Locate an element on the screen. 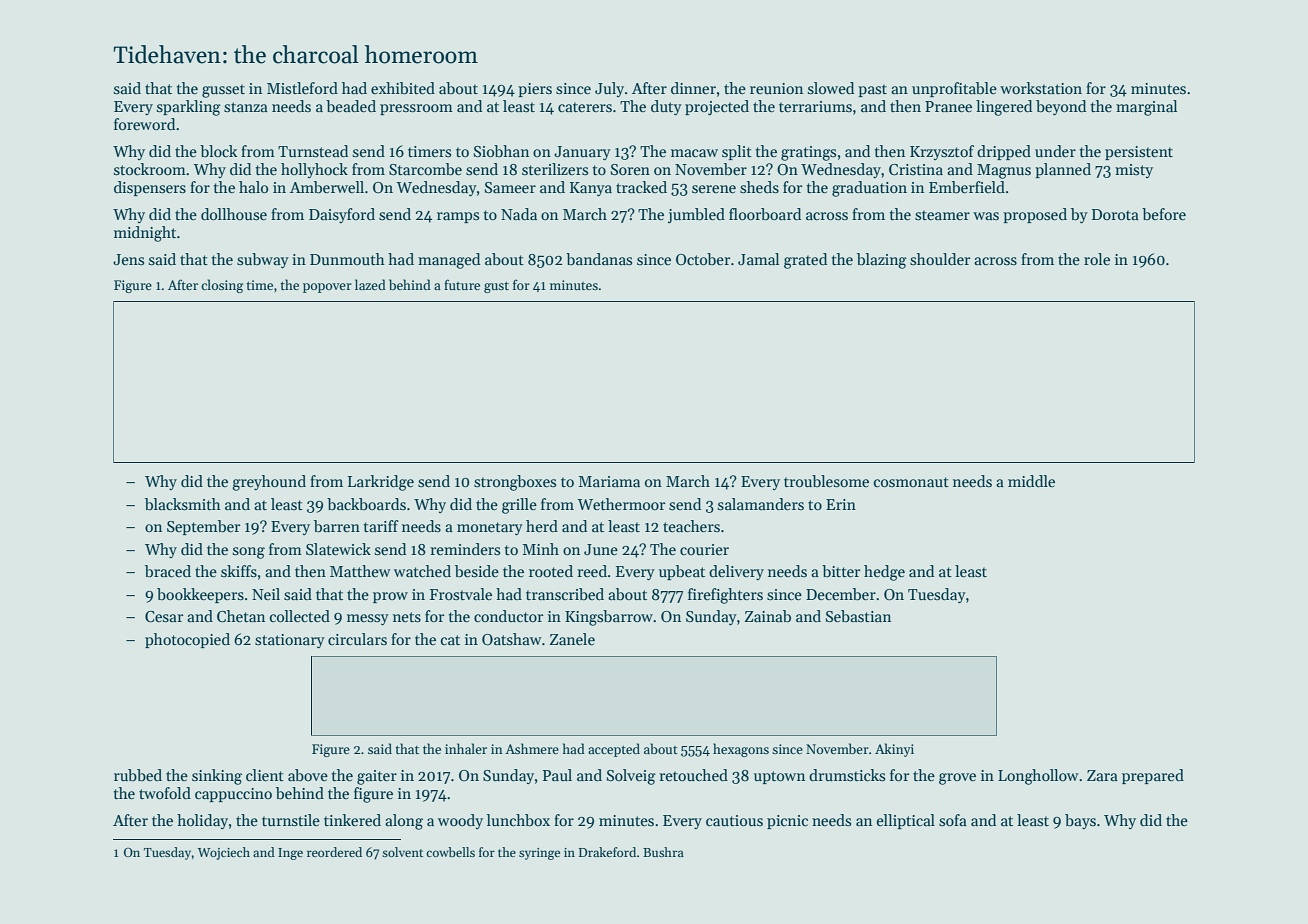 Image resolution: width=1308 pixels, height=924 pixels. Wojciech is located at coordinates (224, 853).
